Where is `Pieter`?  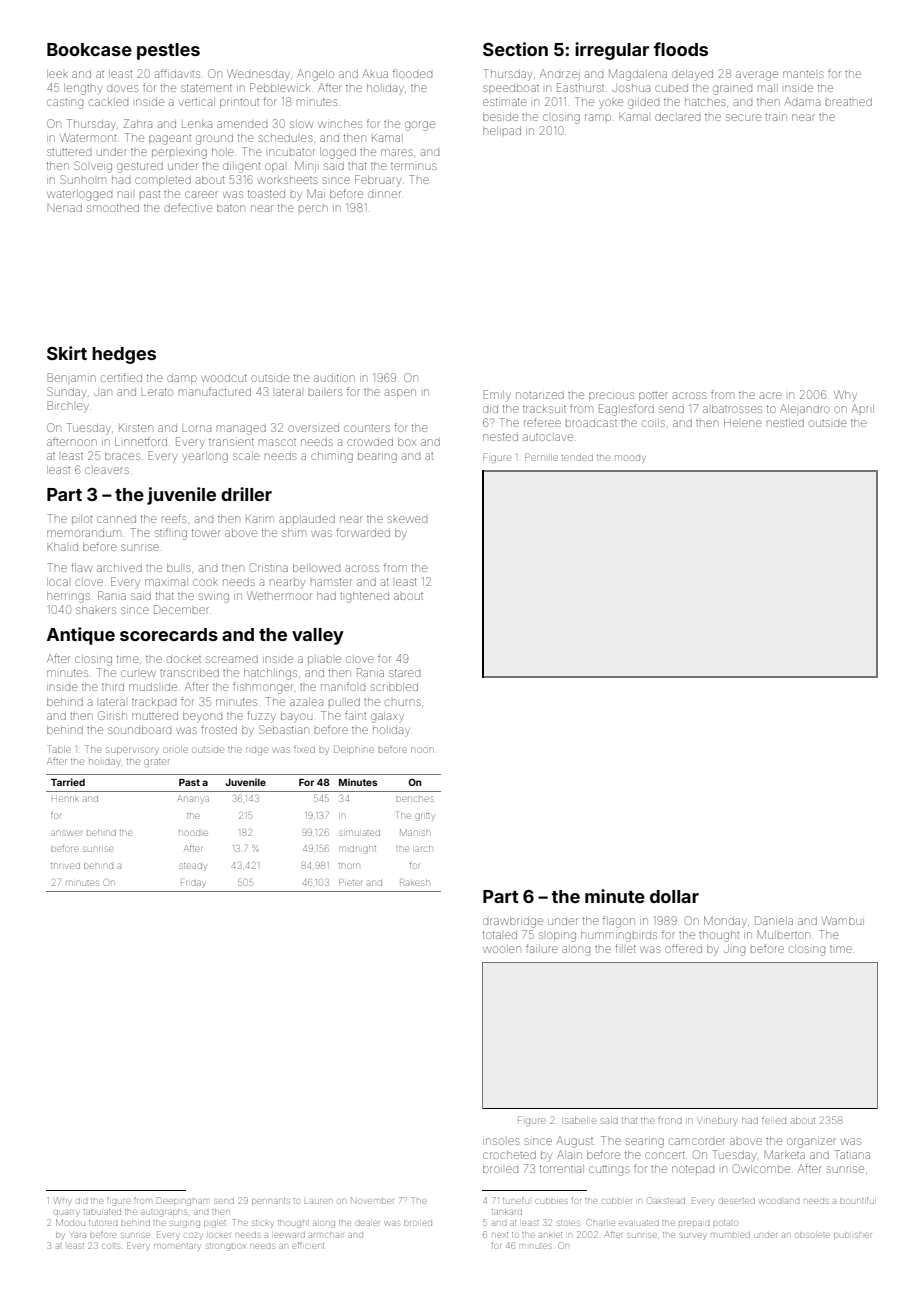
Pieter is located at coordinates (350, 882).
